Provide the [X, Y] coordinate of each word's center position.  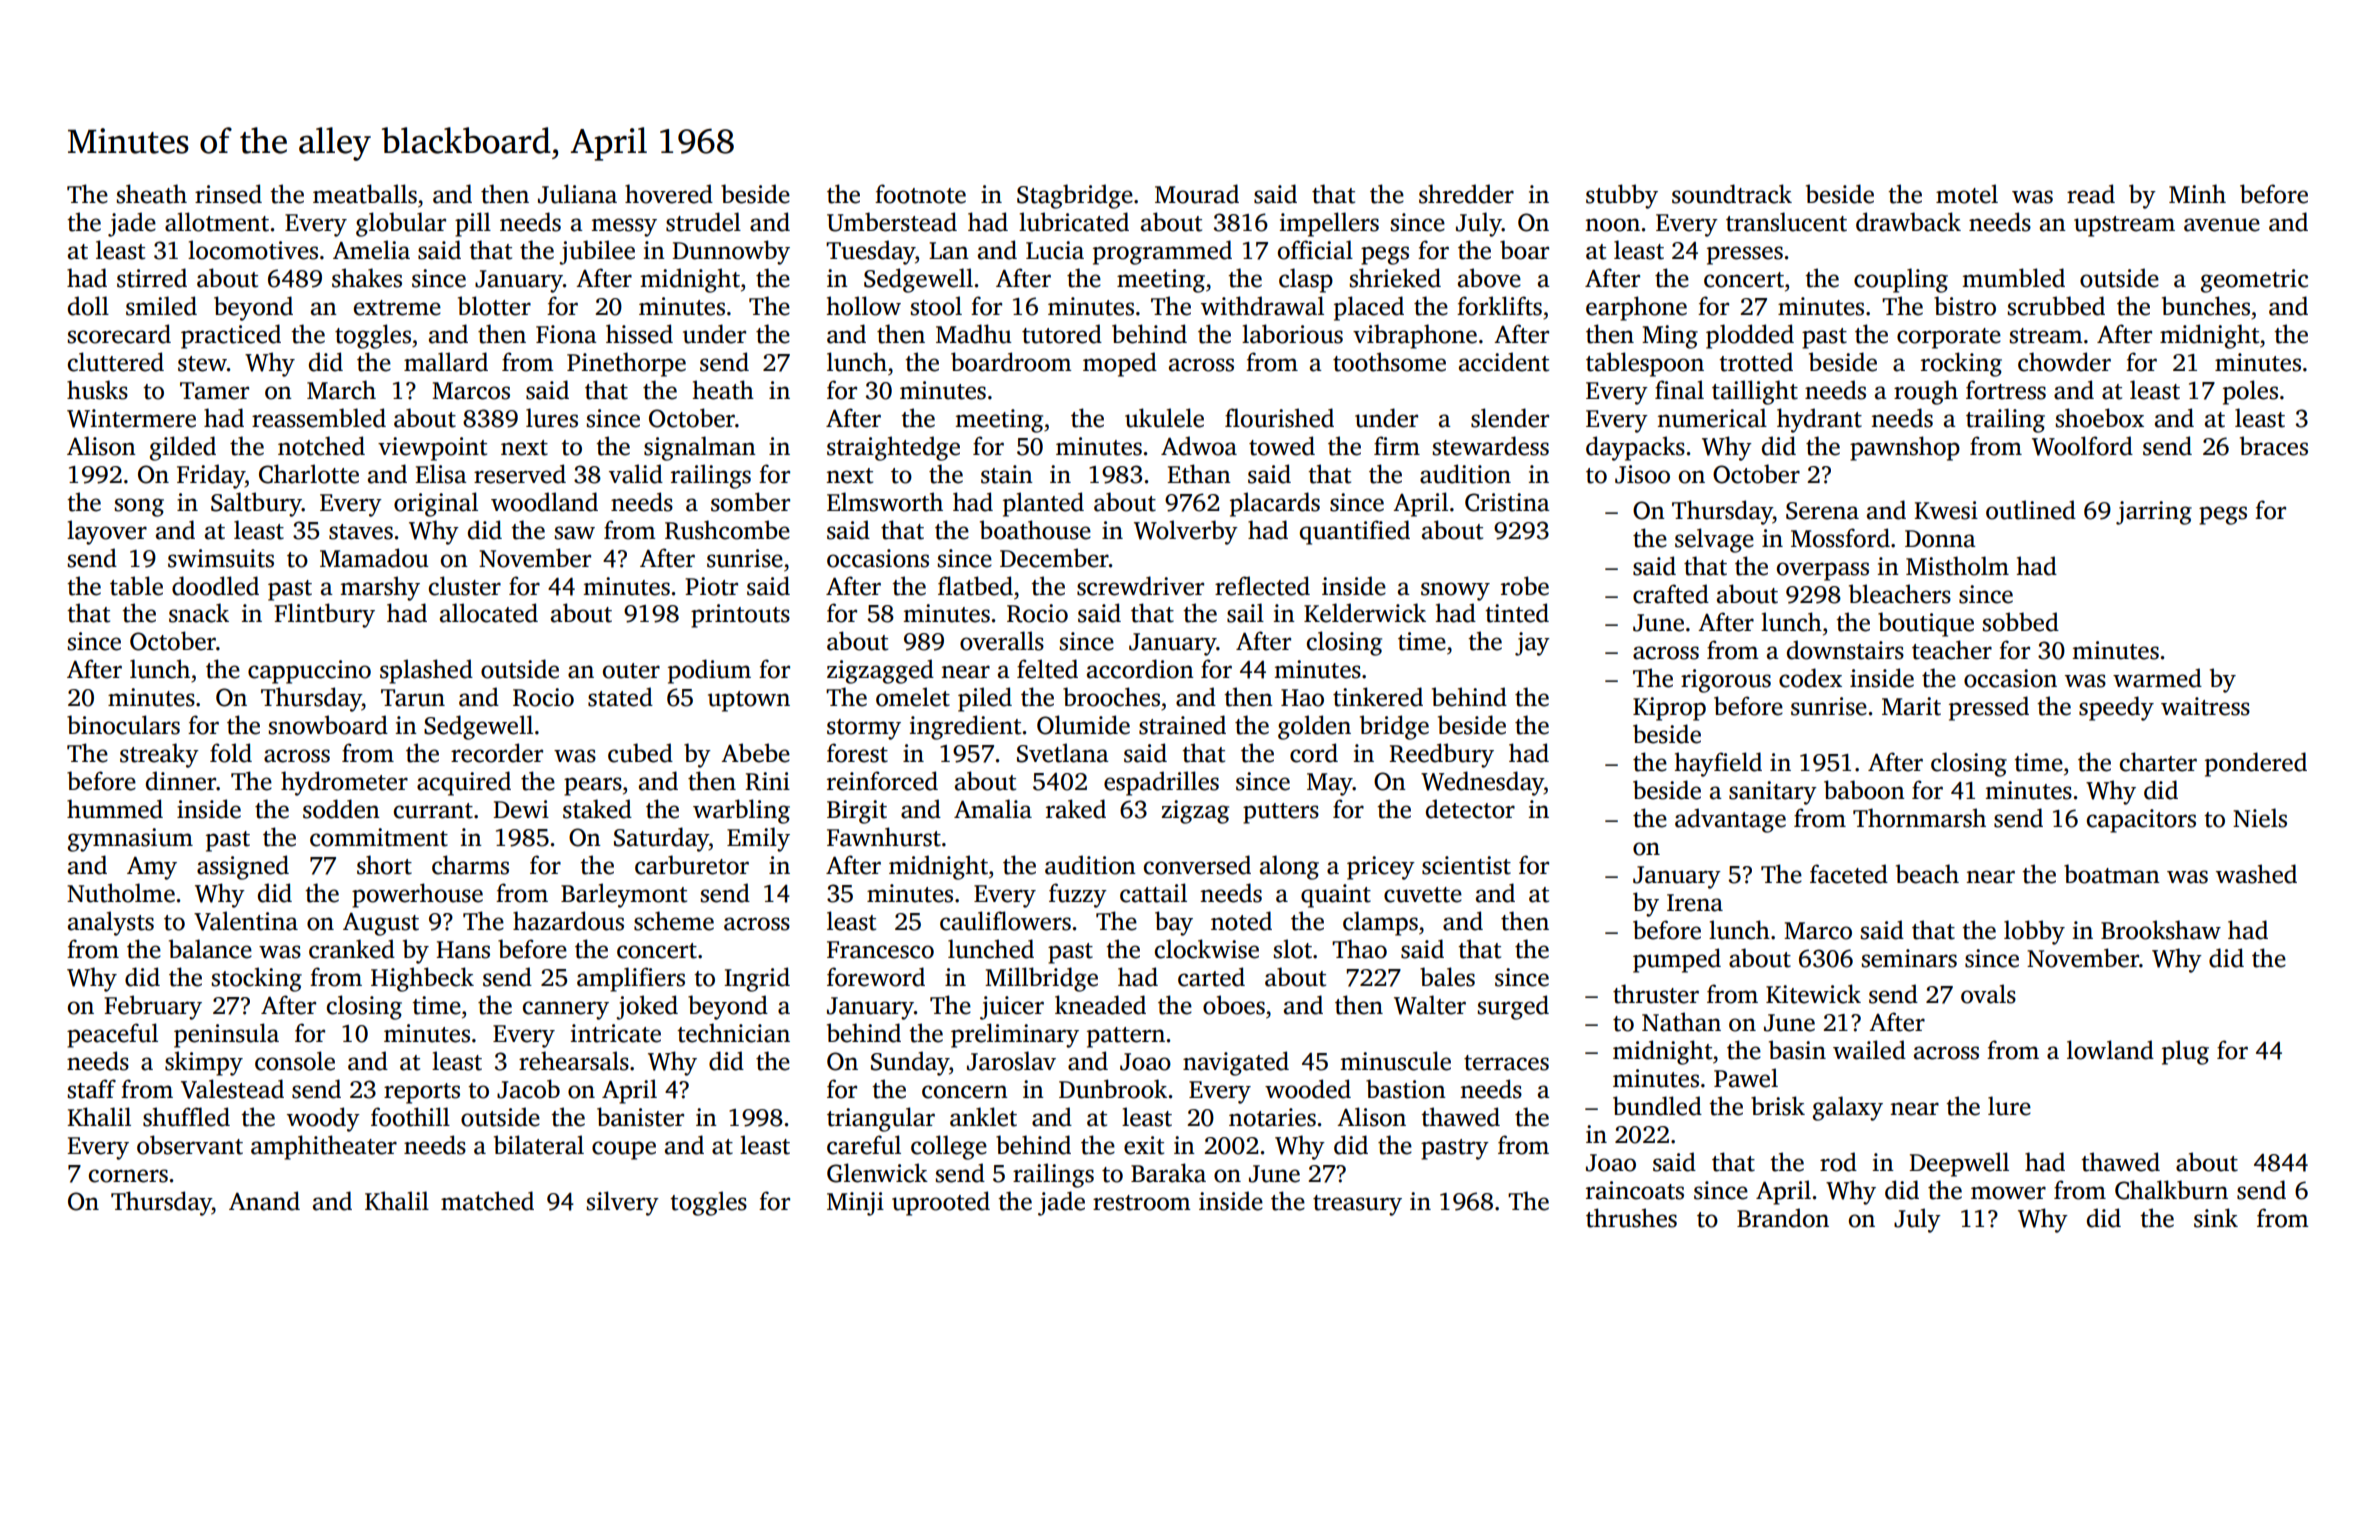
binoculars [123, 725]
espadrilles [1161, 783]
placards [1275, 504]
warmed [2157, 678]
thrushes [1631, 1218]
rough [1926, 392]
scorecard [119, 334]
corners [128, 1176]
